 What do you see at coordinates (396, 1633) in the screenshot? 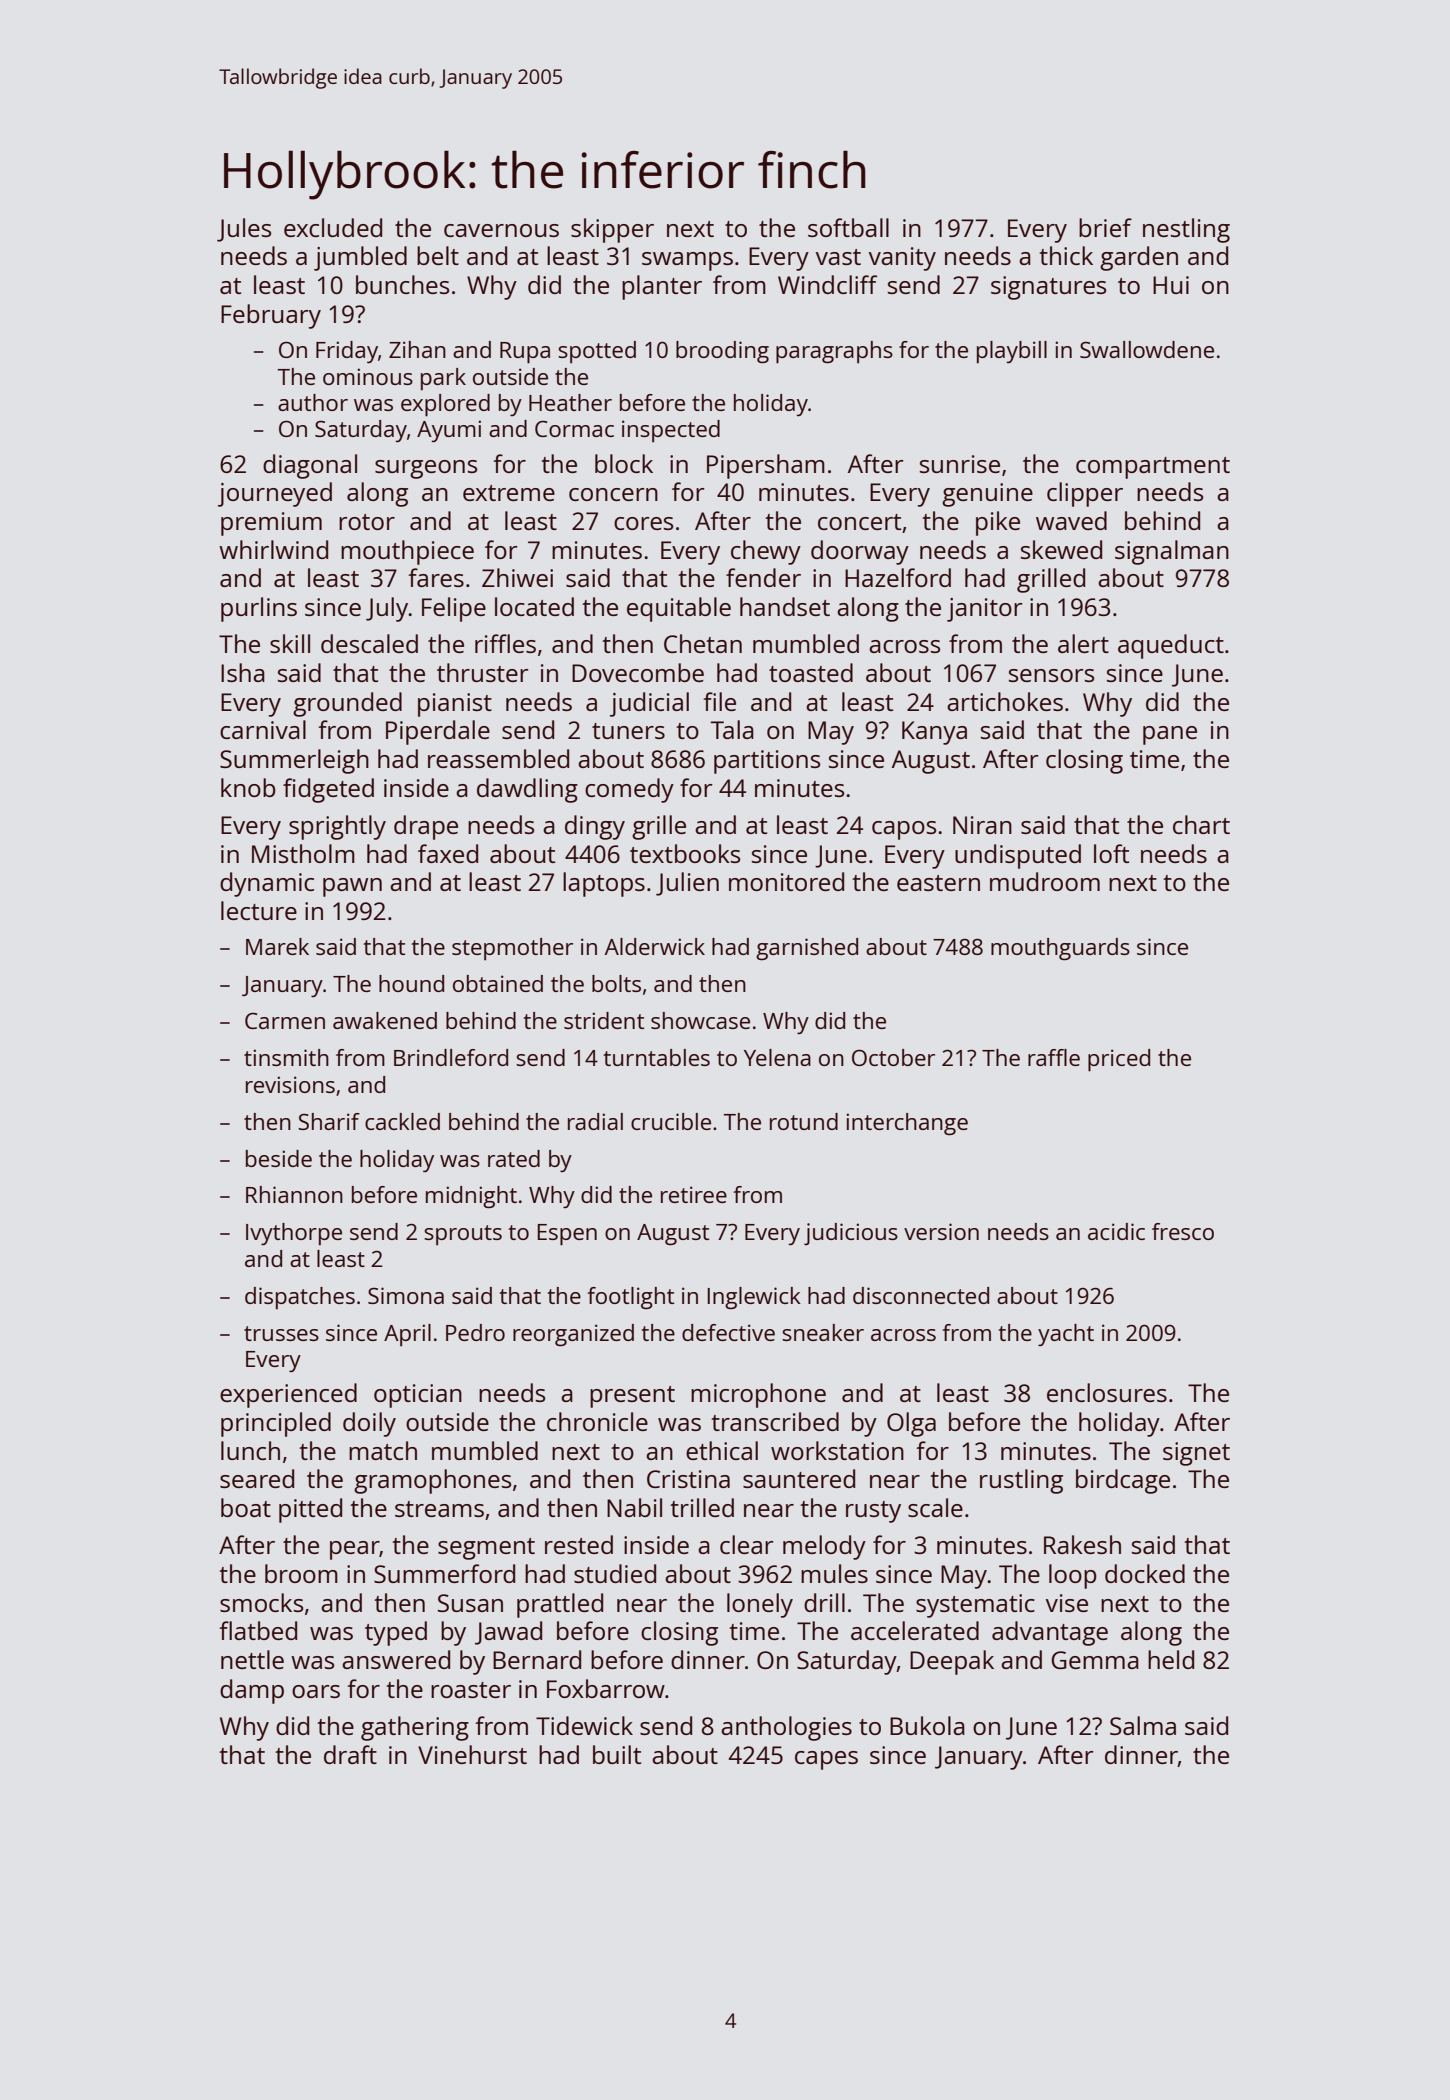
I see `typed` at bounding box center [396, 1633].
